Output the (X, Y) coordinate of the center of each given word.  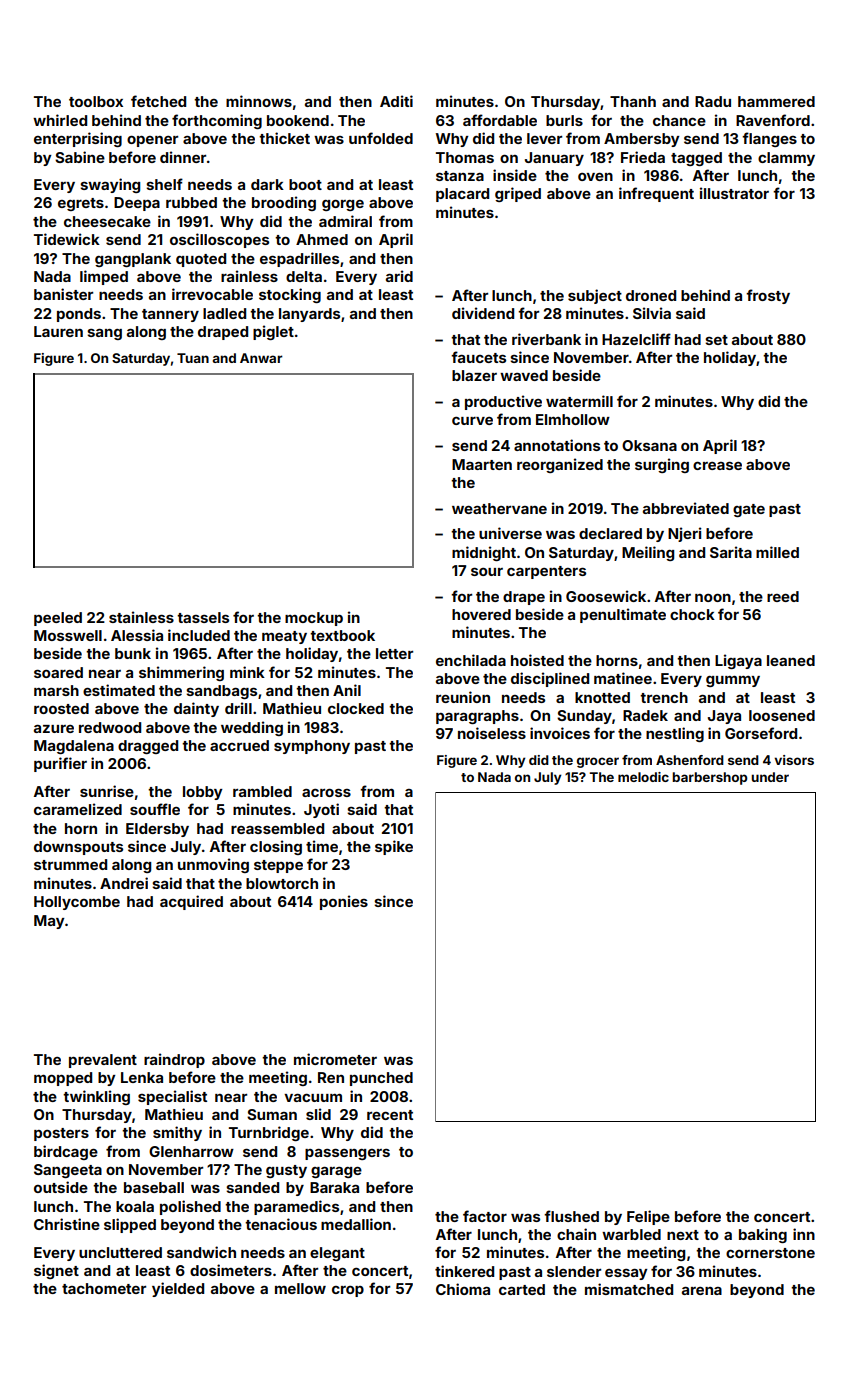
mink (247, 672)
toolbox (96, 101)
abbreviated (686, 508)
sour (487, 571)
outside (61, 1187)
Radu (713, 101)
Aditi (396, 101)
